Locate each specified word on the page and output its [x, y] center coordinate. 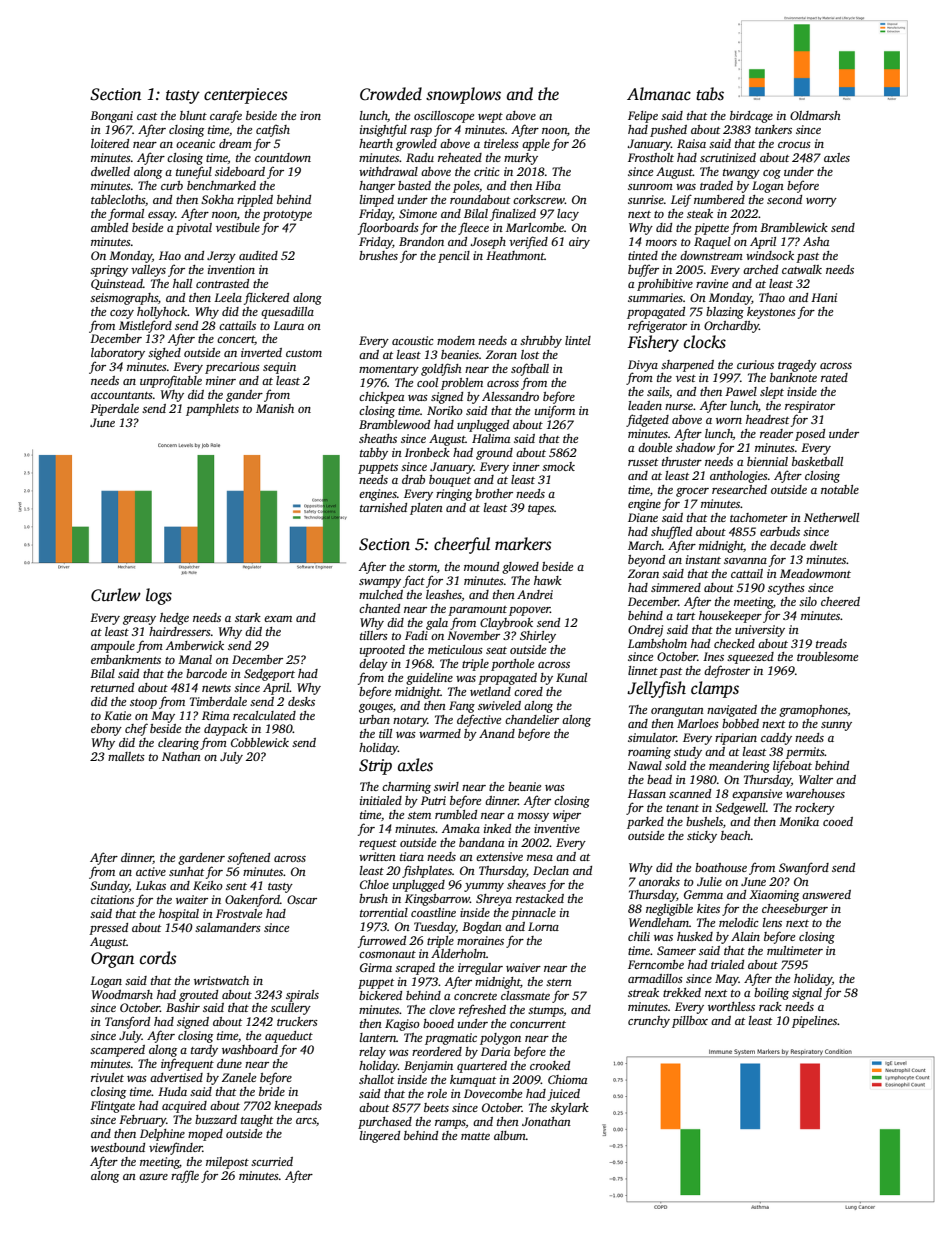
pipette [711, 229]
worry [821, 202]
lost [530, 354]
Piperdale [114, 410]
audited [258, 255]
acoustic [413, 340]
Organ [112, 960]
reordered [437, 1051]
